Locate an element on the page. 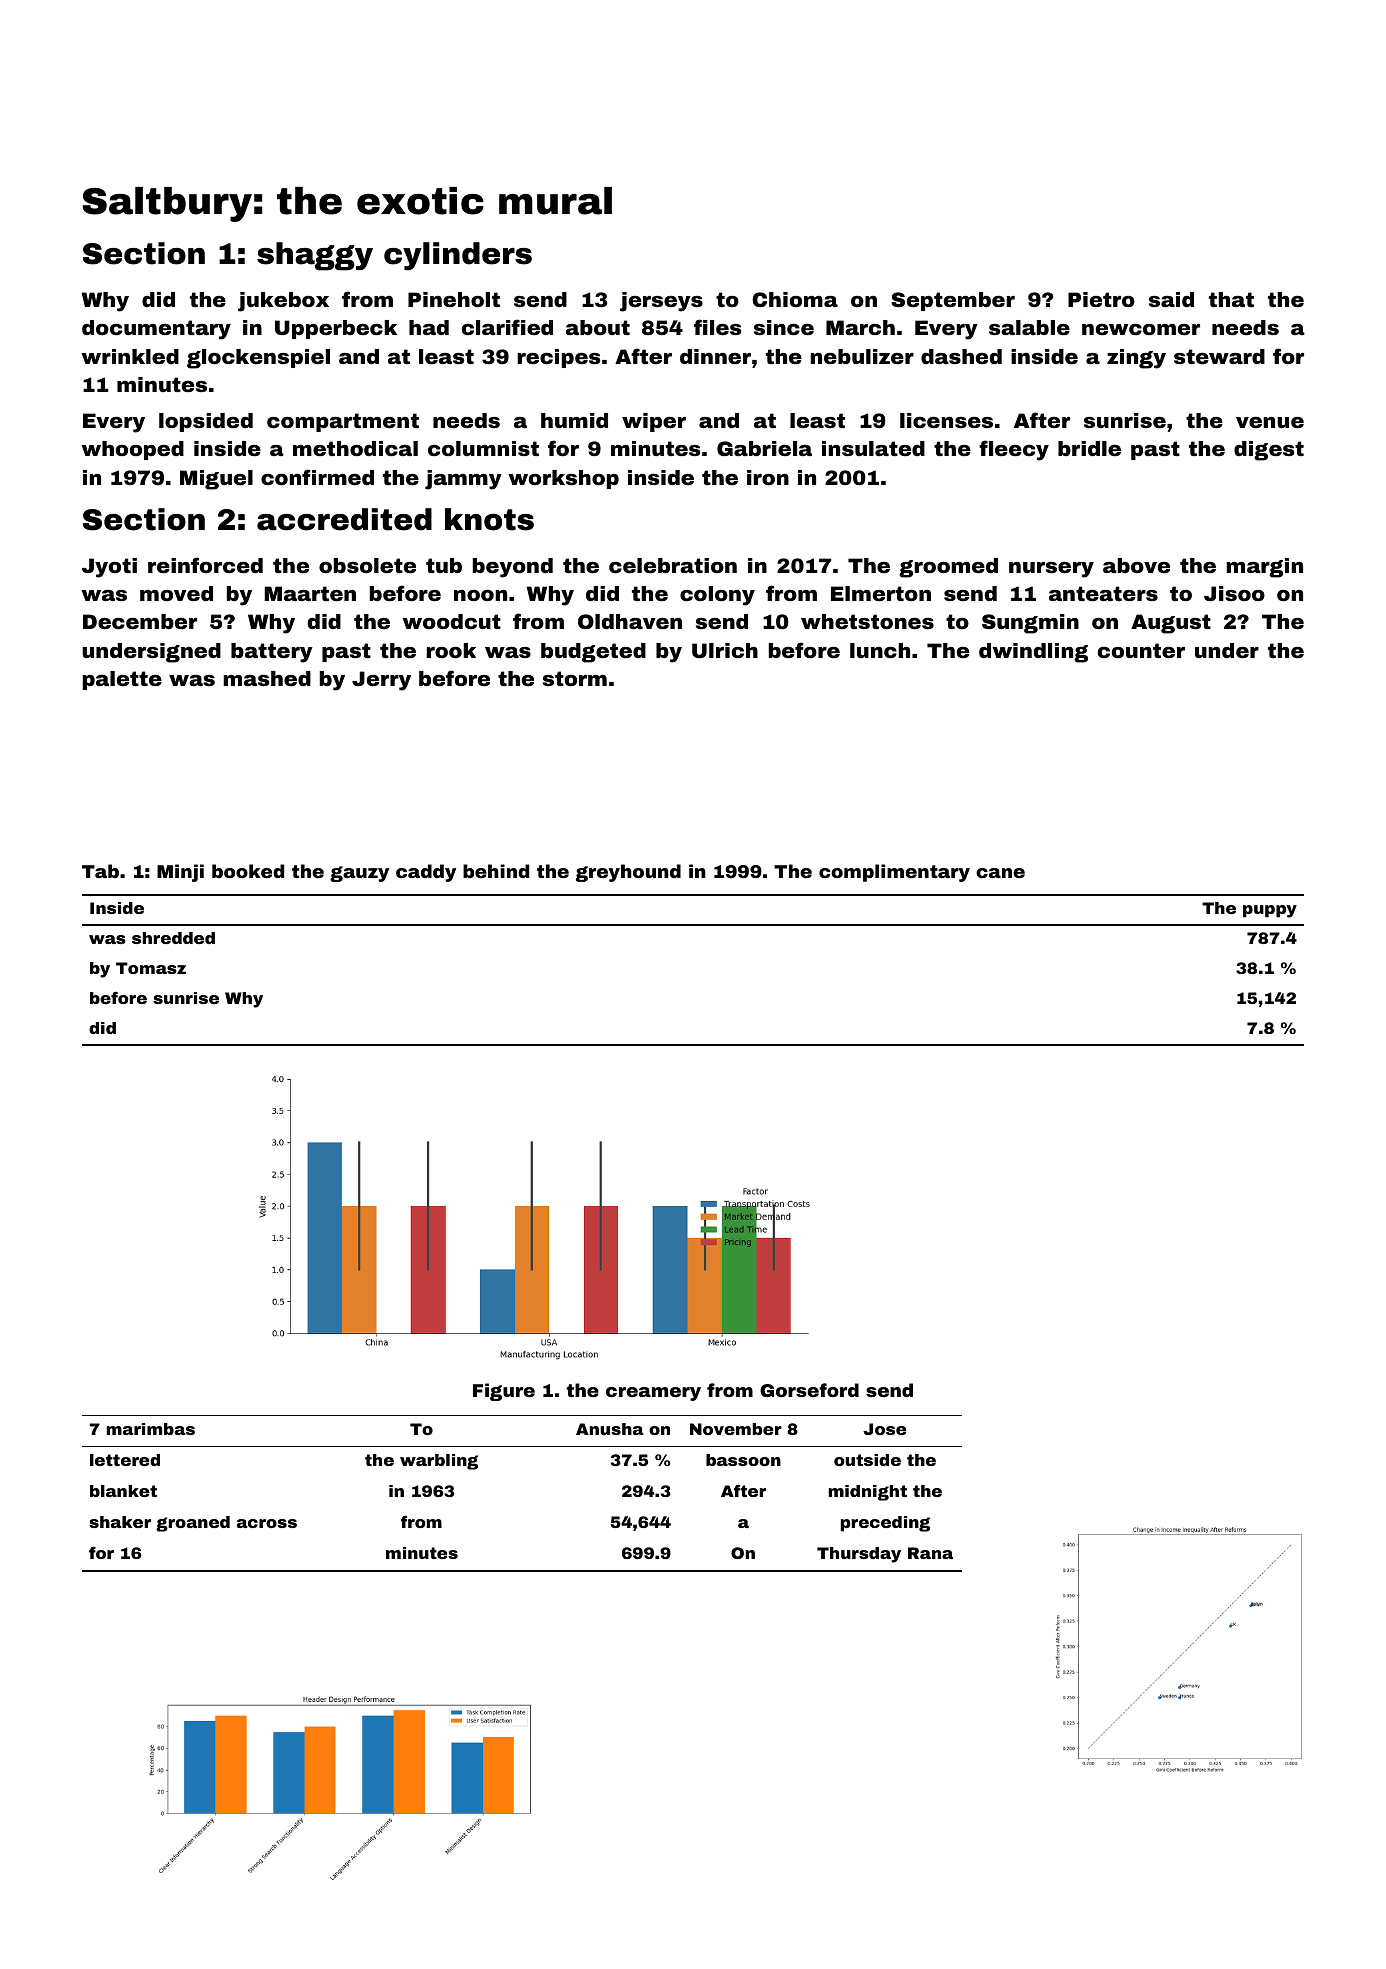 The image size is (1386, 1969). bassoon is located at coordinates (743, 1460).
